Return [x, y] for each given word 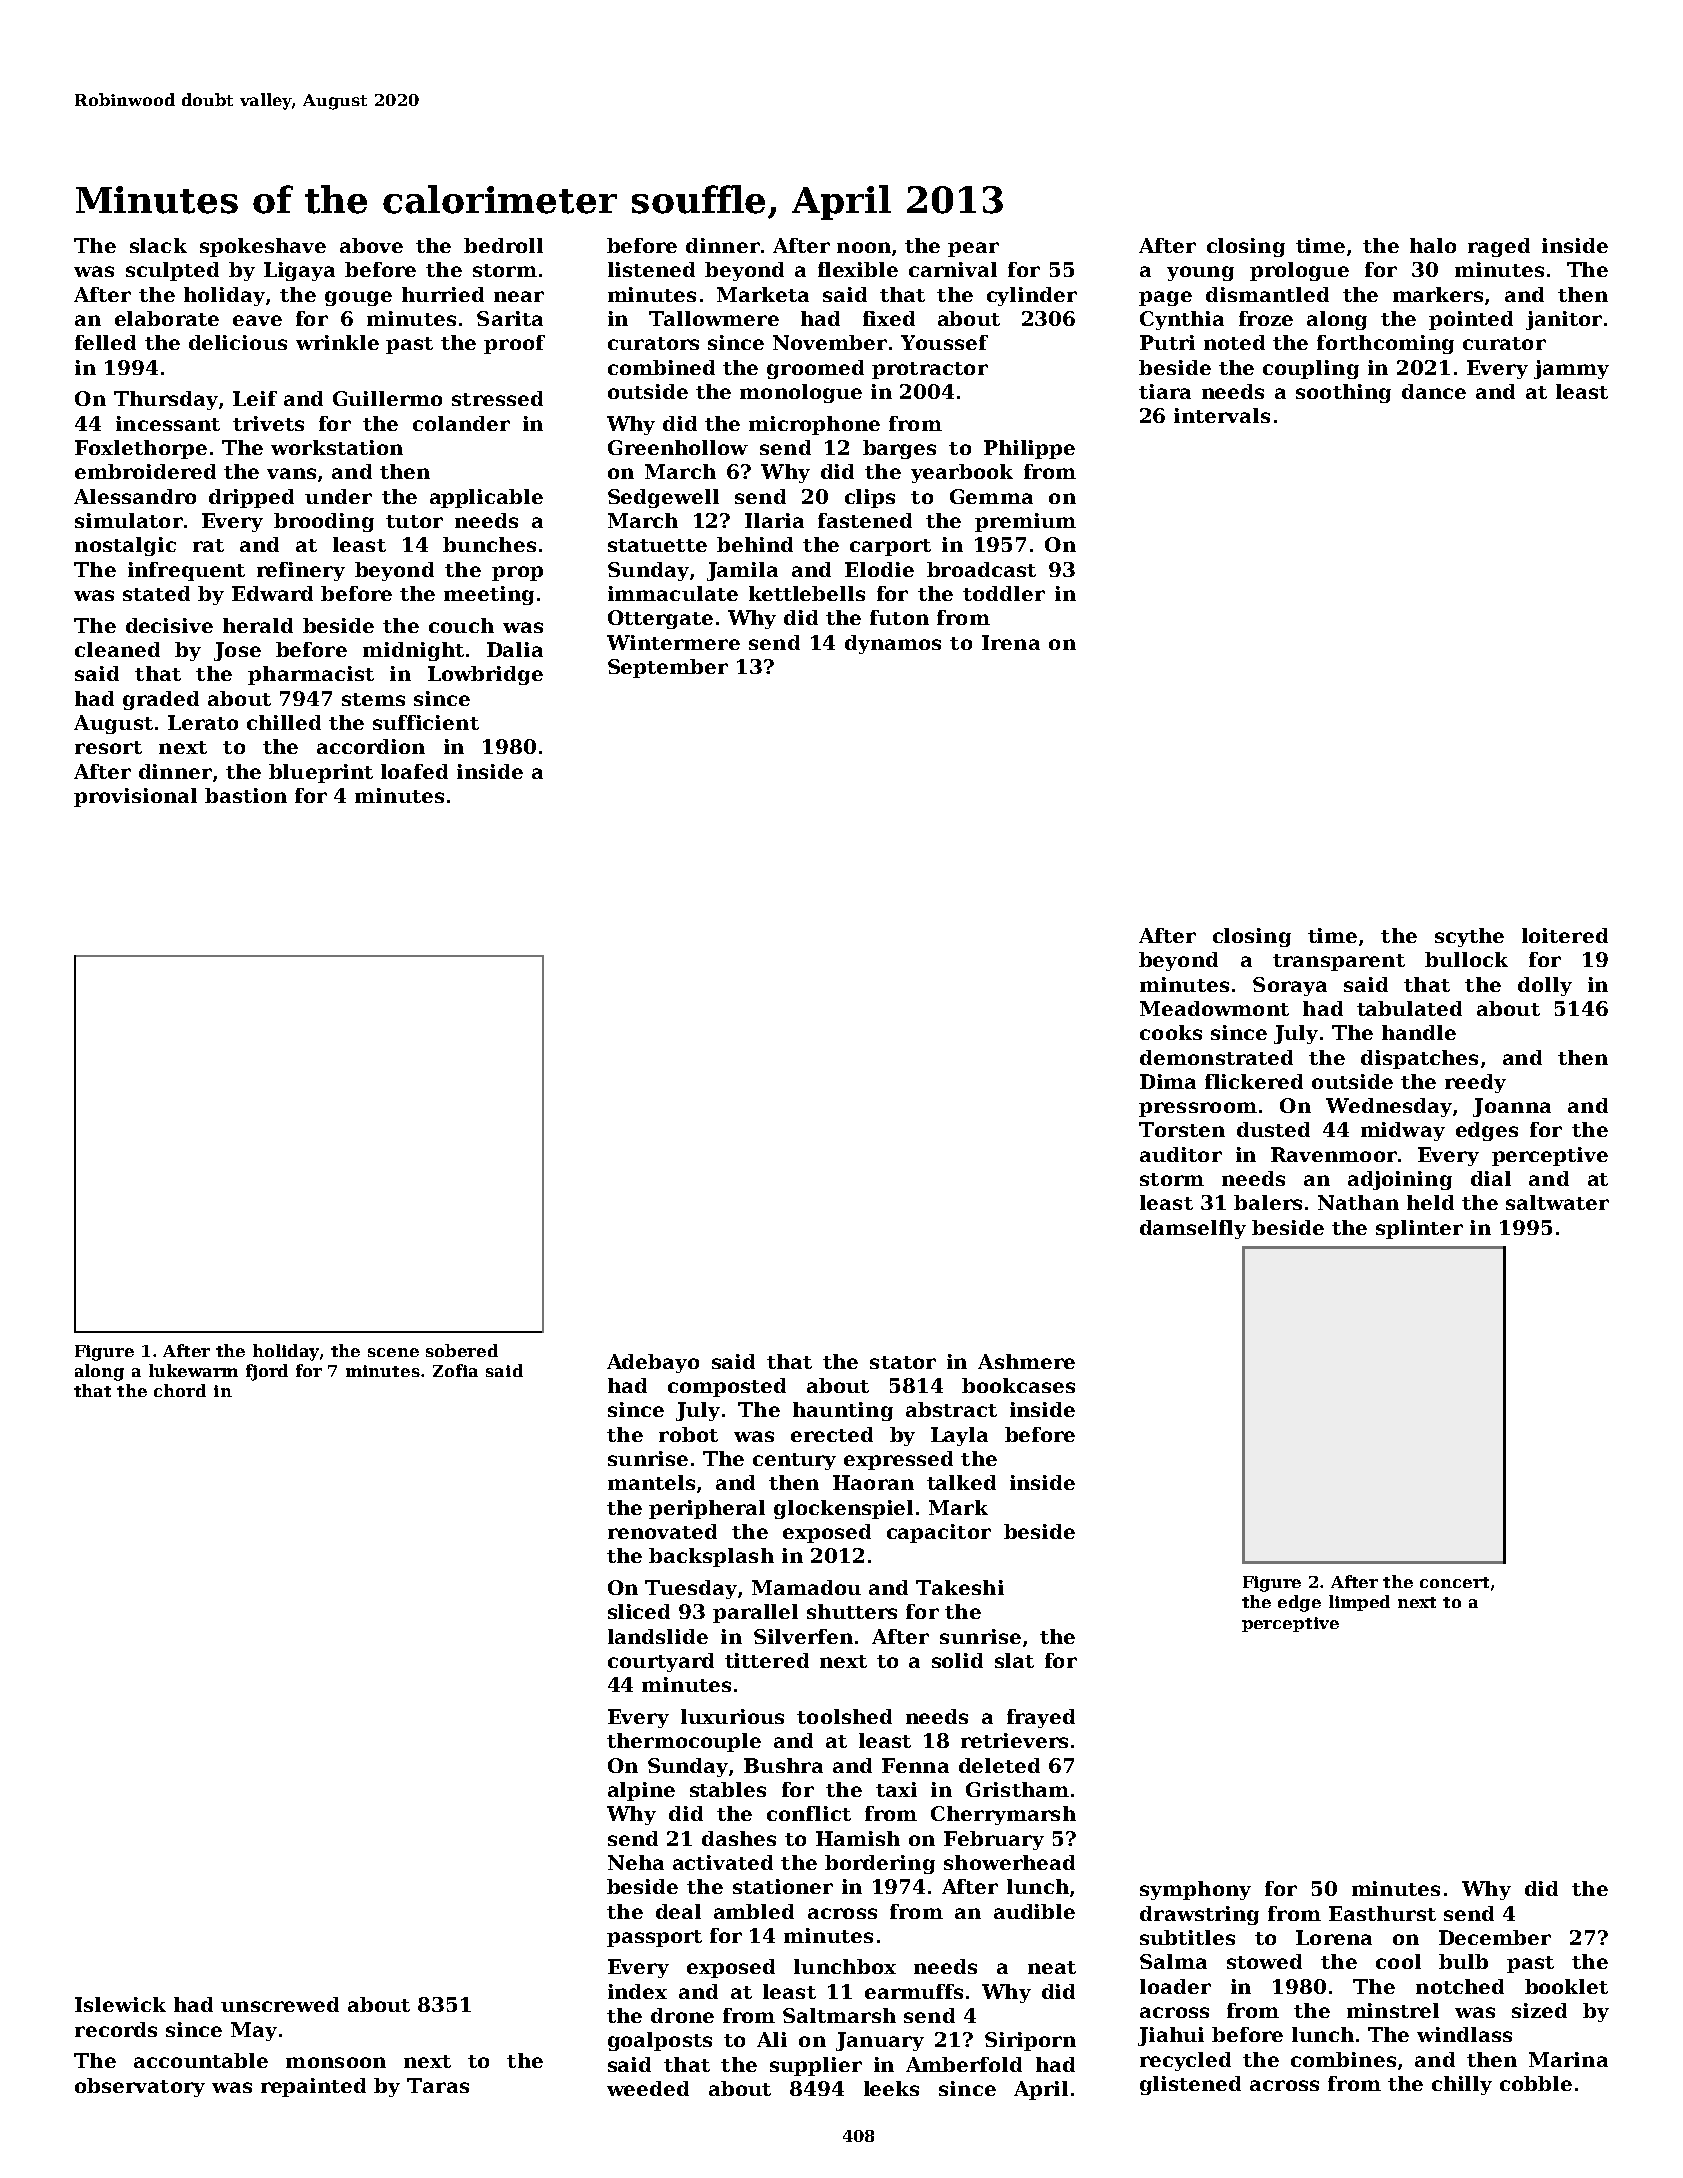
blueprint [321, 773]
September [668, 668]
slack [158, 245]
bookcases [1018, 1385]
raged [1499, 247]
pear [973, 249]
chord [180, 1390]
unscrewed [280, 2004]
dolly [1545, 986]
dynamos [893, 644]
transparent [1339, 962]
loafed [414, 771]
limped [1359, 1603]
